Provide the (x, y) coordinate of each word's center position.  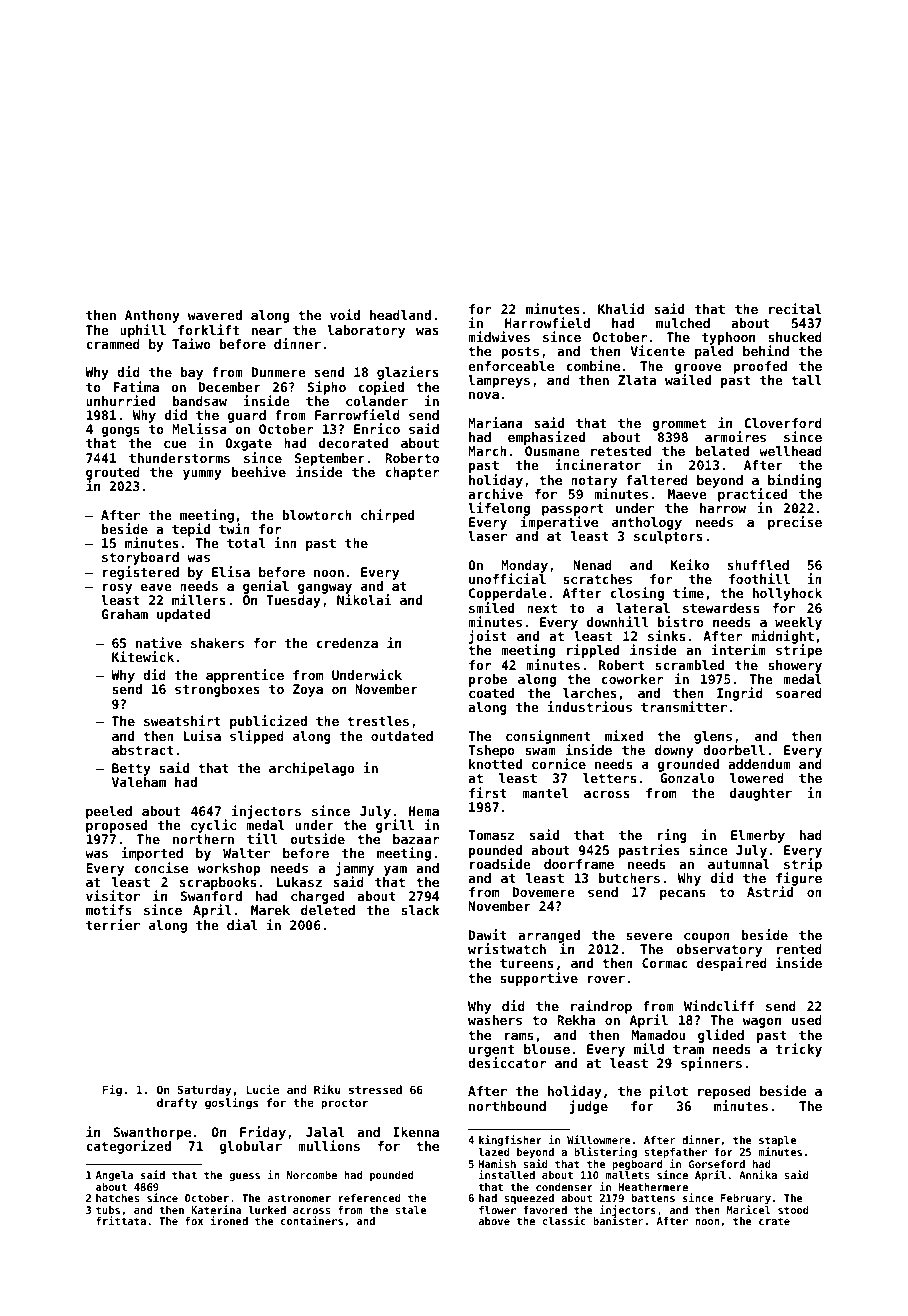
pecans (682, 894)
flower (497, 1210)
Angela (114, 1176)
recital (795, 308)
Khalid (621, 308)
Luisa (202, 735)
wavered (215, 315)
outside (318, 838)
